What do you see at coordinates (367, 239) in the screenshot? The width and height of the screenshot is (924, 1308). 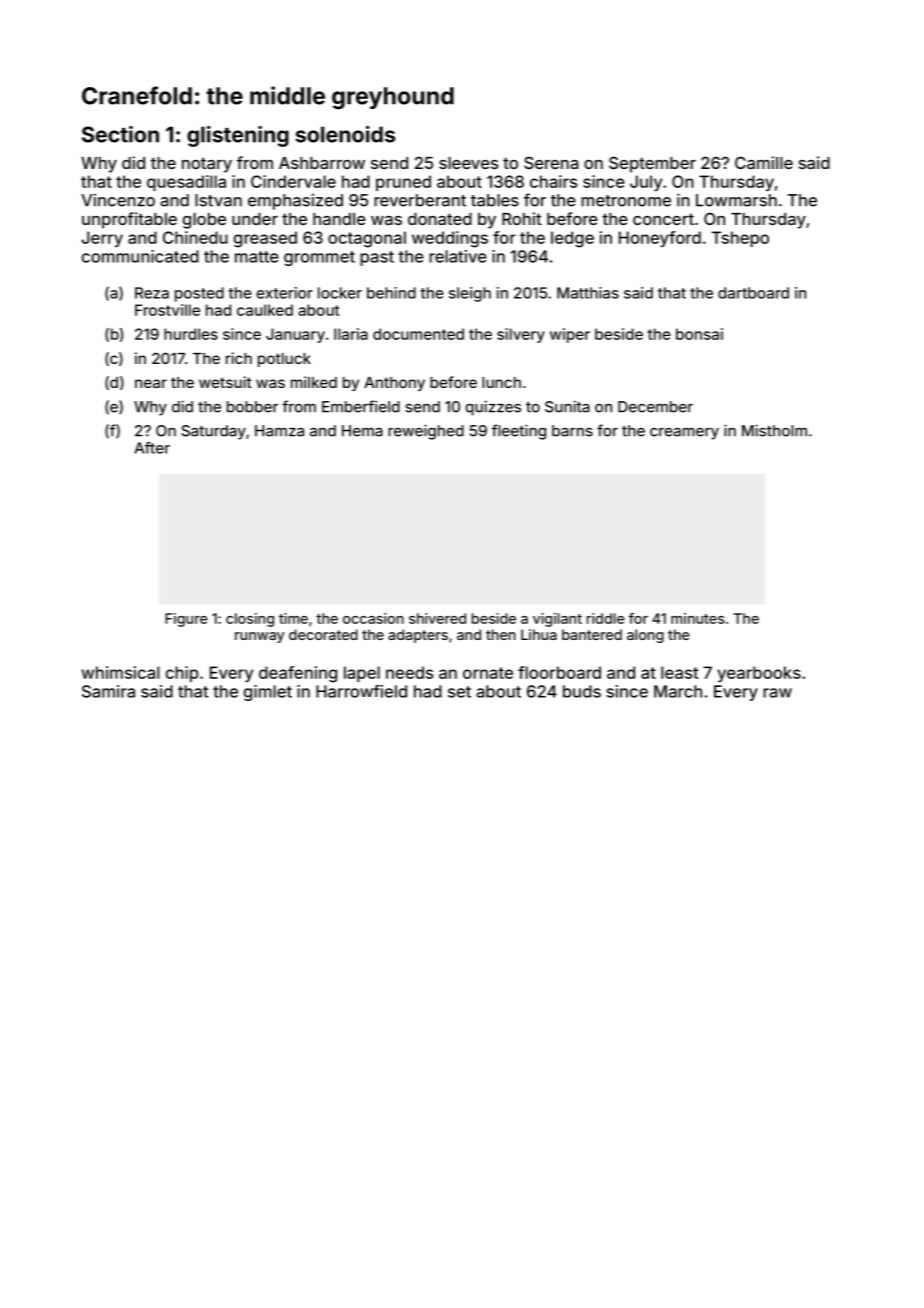 I see `octagonal` at bounding box center [367, 239].
